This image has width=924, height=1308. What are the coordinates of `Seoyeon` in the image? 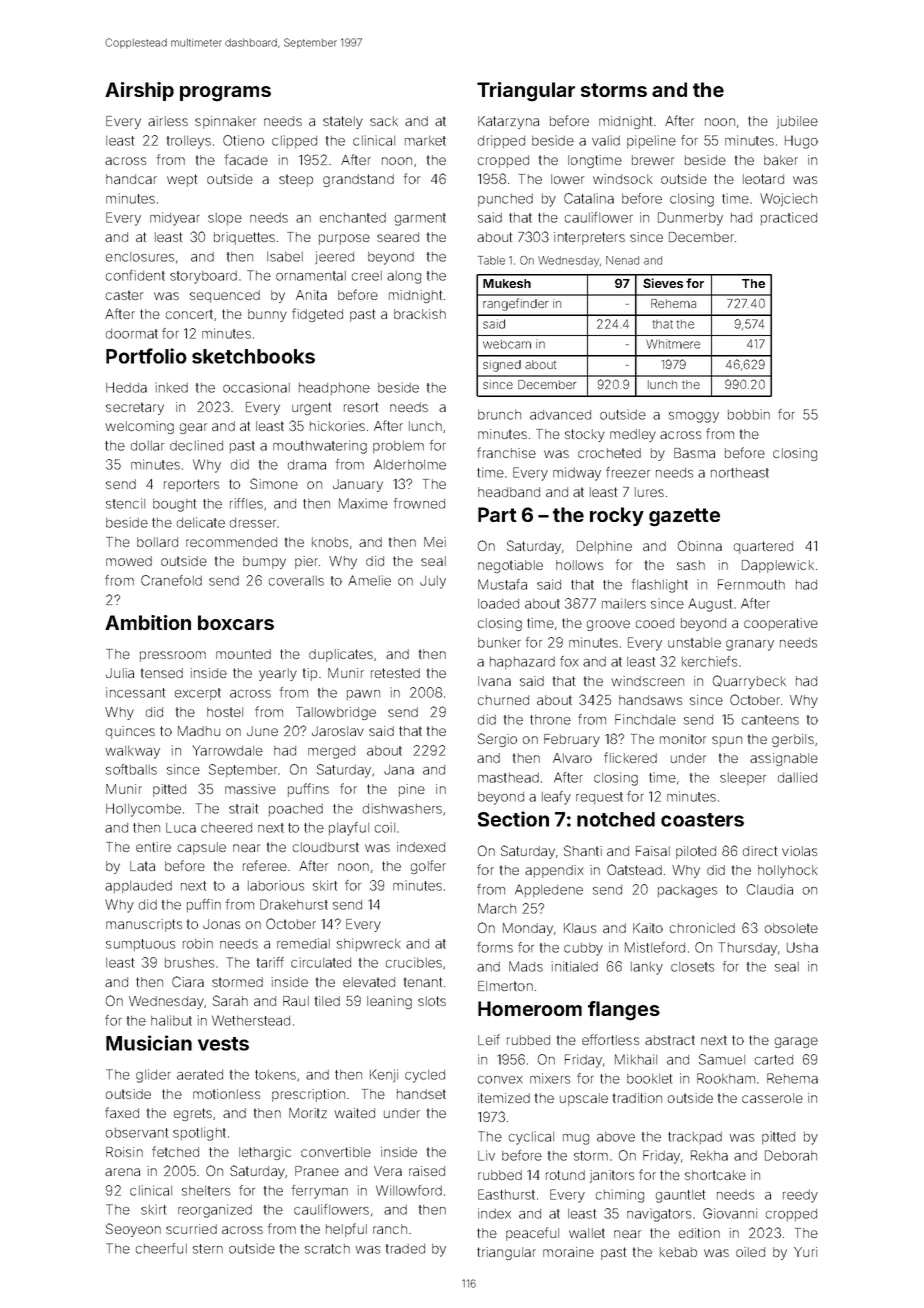 It's located at (133, 1230).
